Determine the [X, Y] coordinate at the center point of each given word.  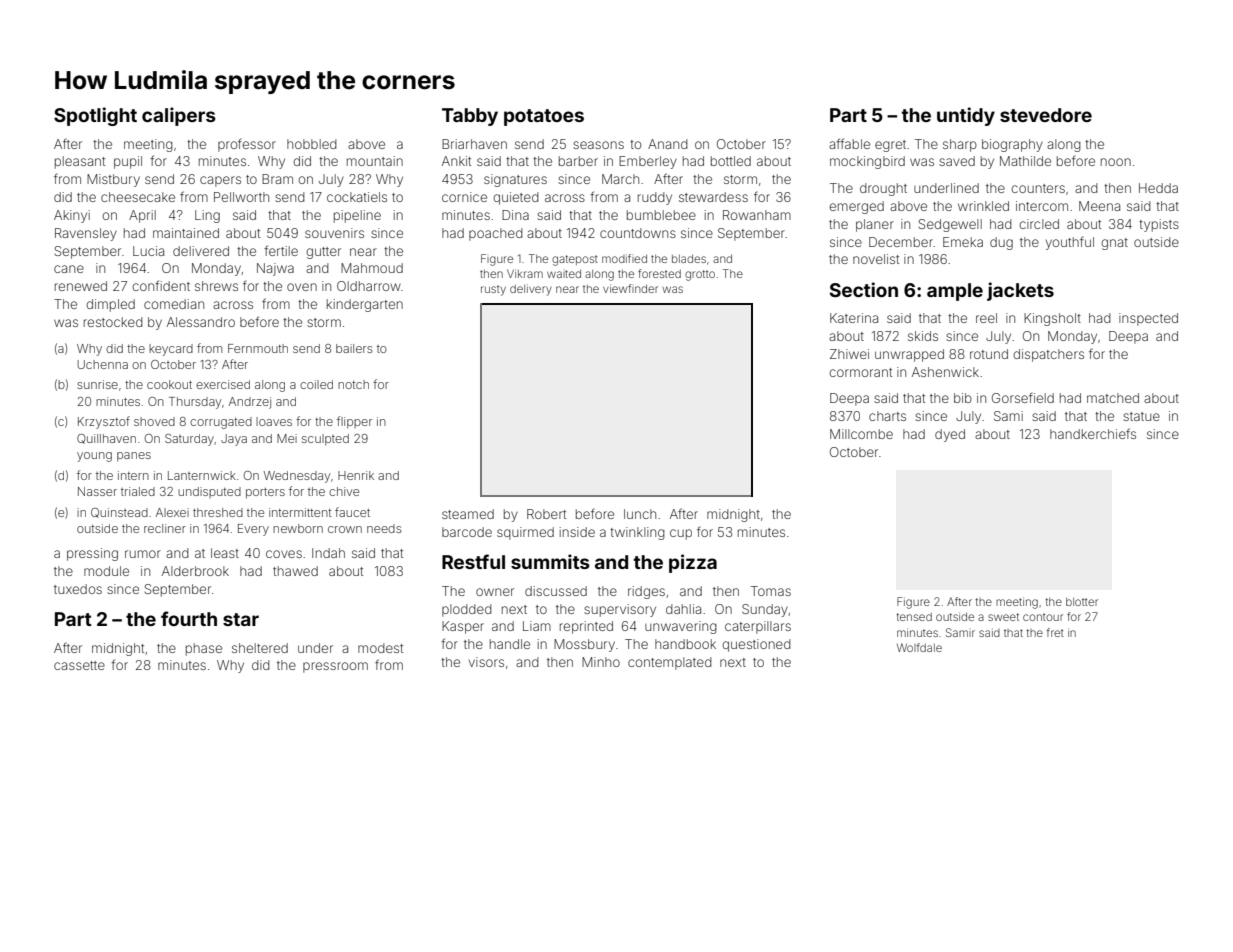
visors [486, 662]
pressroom [335, 667]
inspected [1148, 319]
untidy [966, 116]
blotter [1082, 602]
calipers [179, 116]
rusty [493, 290]
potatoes [544, 117]
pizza [693, 563]
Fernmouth [258, 348]
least [225, 553]
